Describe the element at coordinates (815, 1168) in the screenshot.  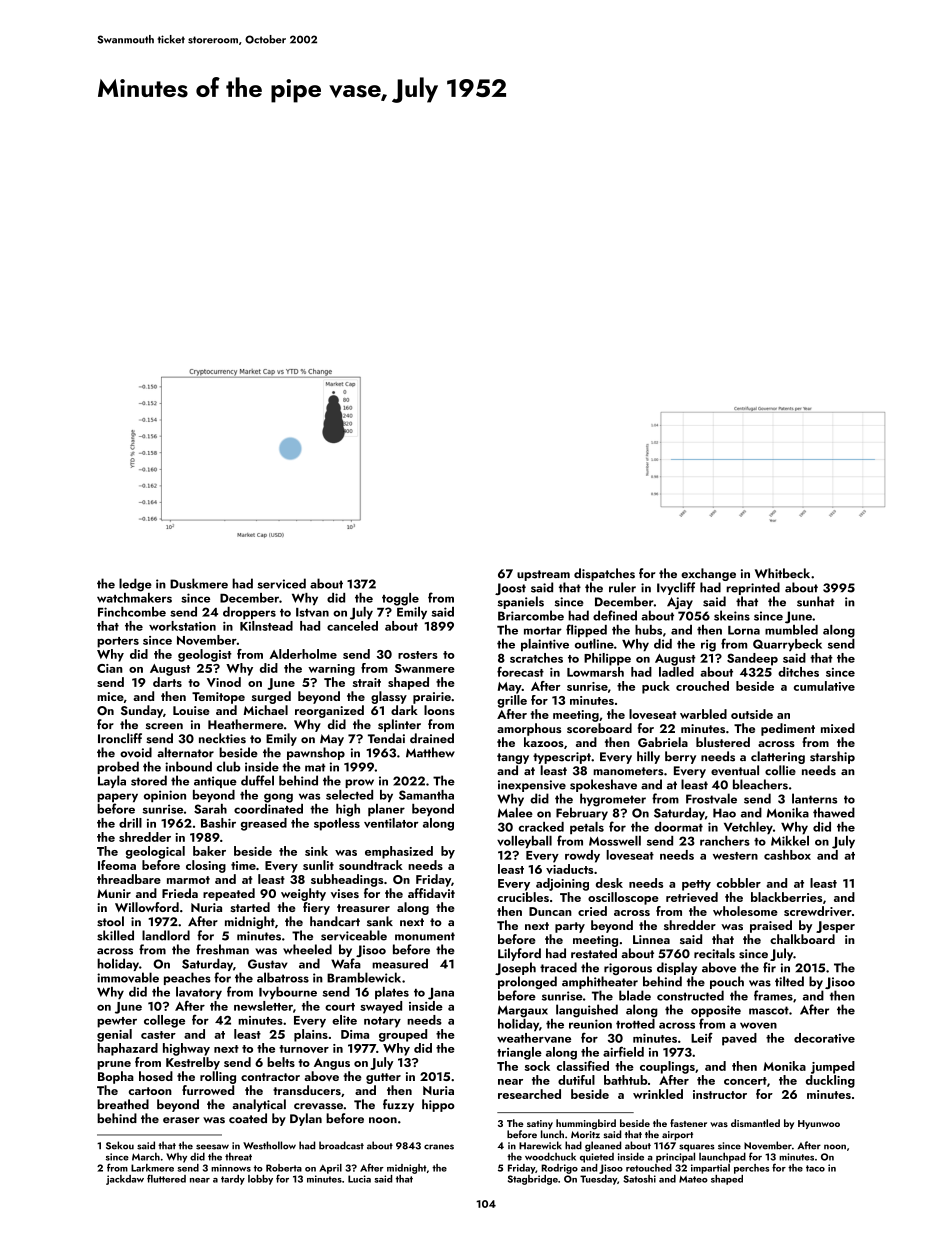
I see `taco` at that location.
